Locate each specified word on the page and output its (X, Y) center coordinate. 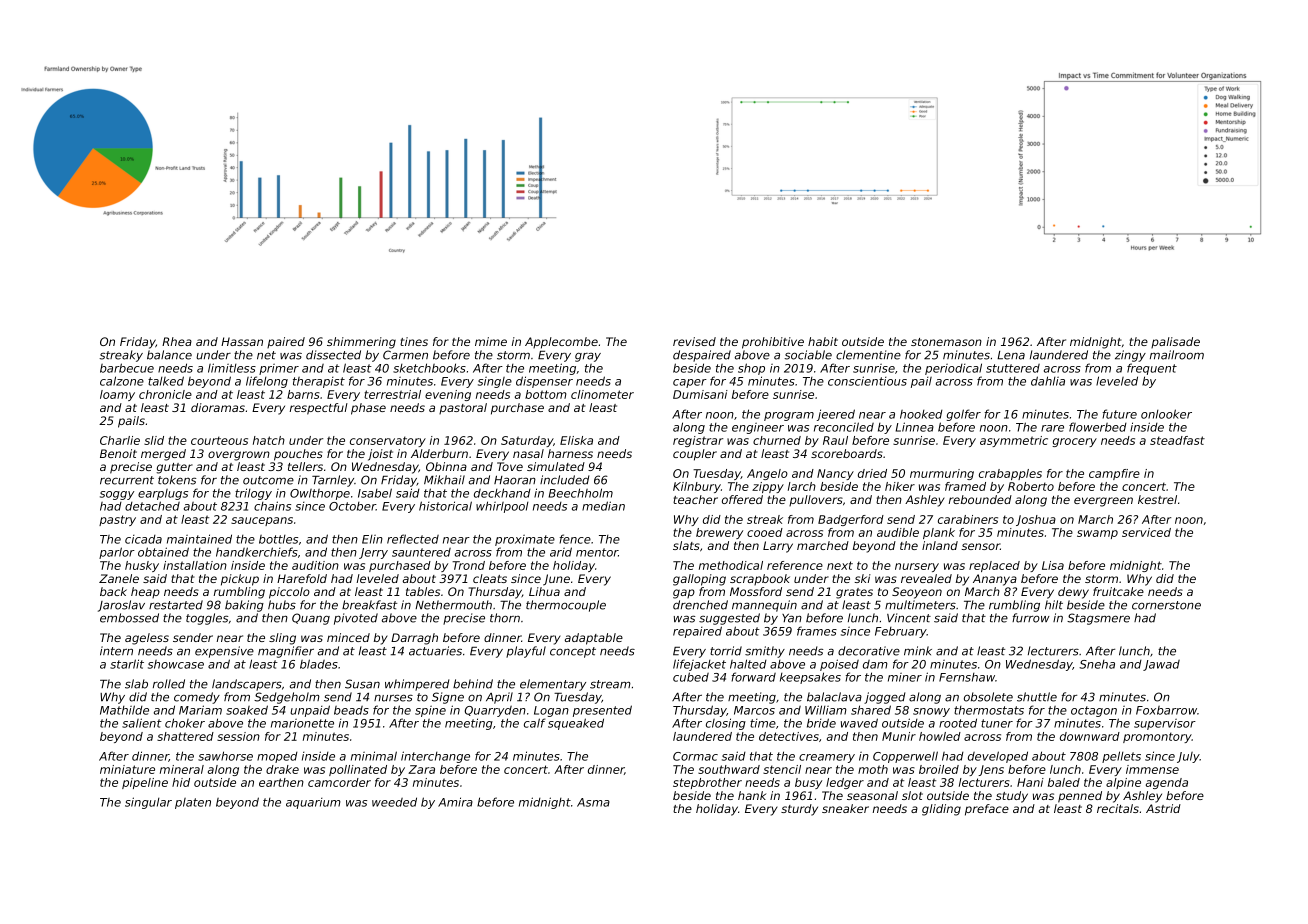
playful (526, 652)
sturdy (799, 810)
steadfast (1177, 440)
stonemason (946, 342)
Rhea (177, 341)
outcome (268, 480)
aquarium (313, 803)
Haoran (515, 480)
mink (918, 651)
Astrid (1163, 808)
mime (491, 341)
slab (136, 684)
